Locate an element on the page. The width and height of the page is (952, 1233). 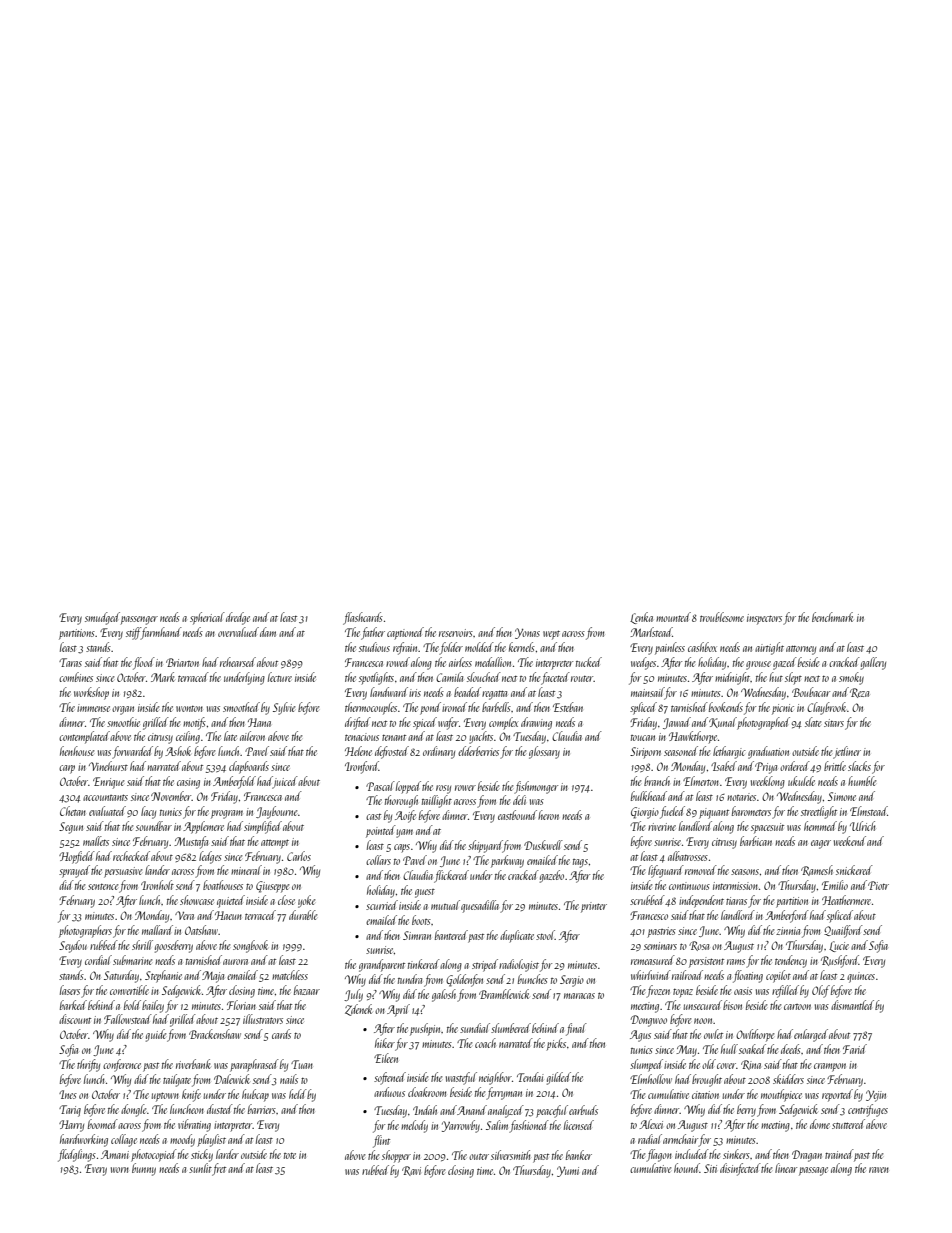
program is located at coordinates (227, 814).
